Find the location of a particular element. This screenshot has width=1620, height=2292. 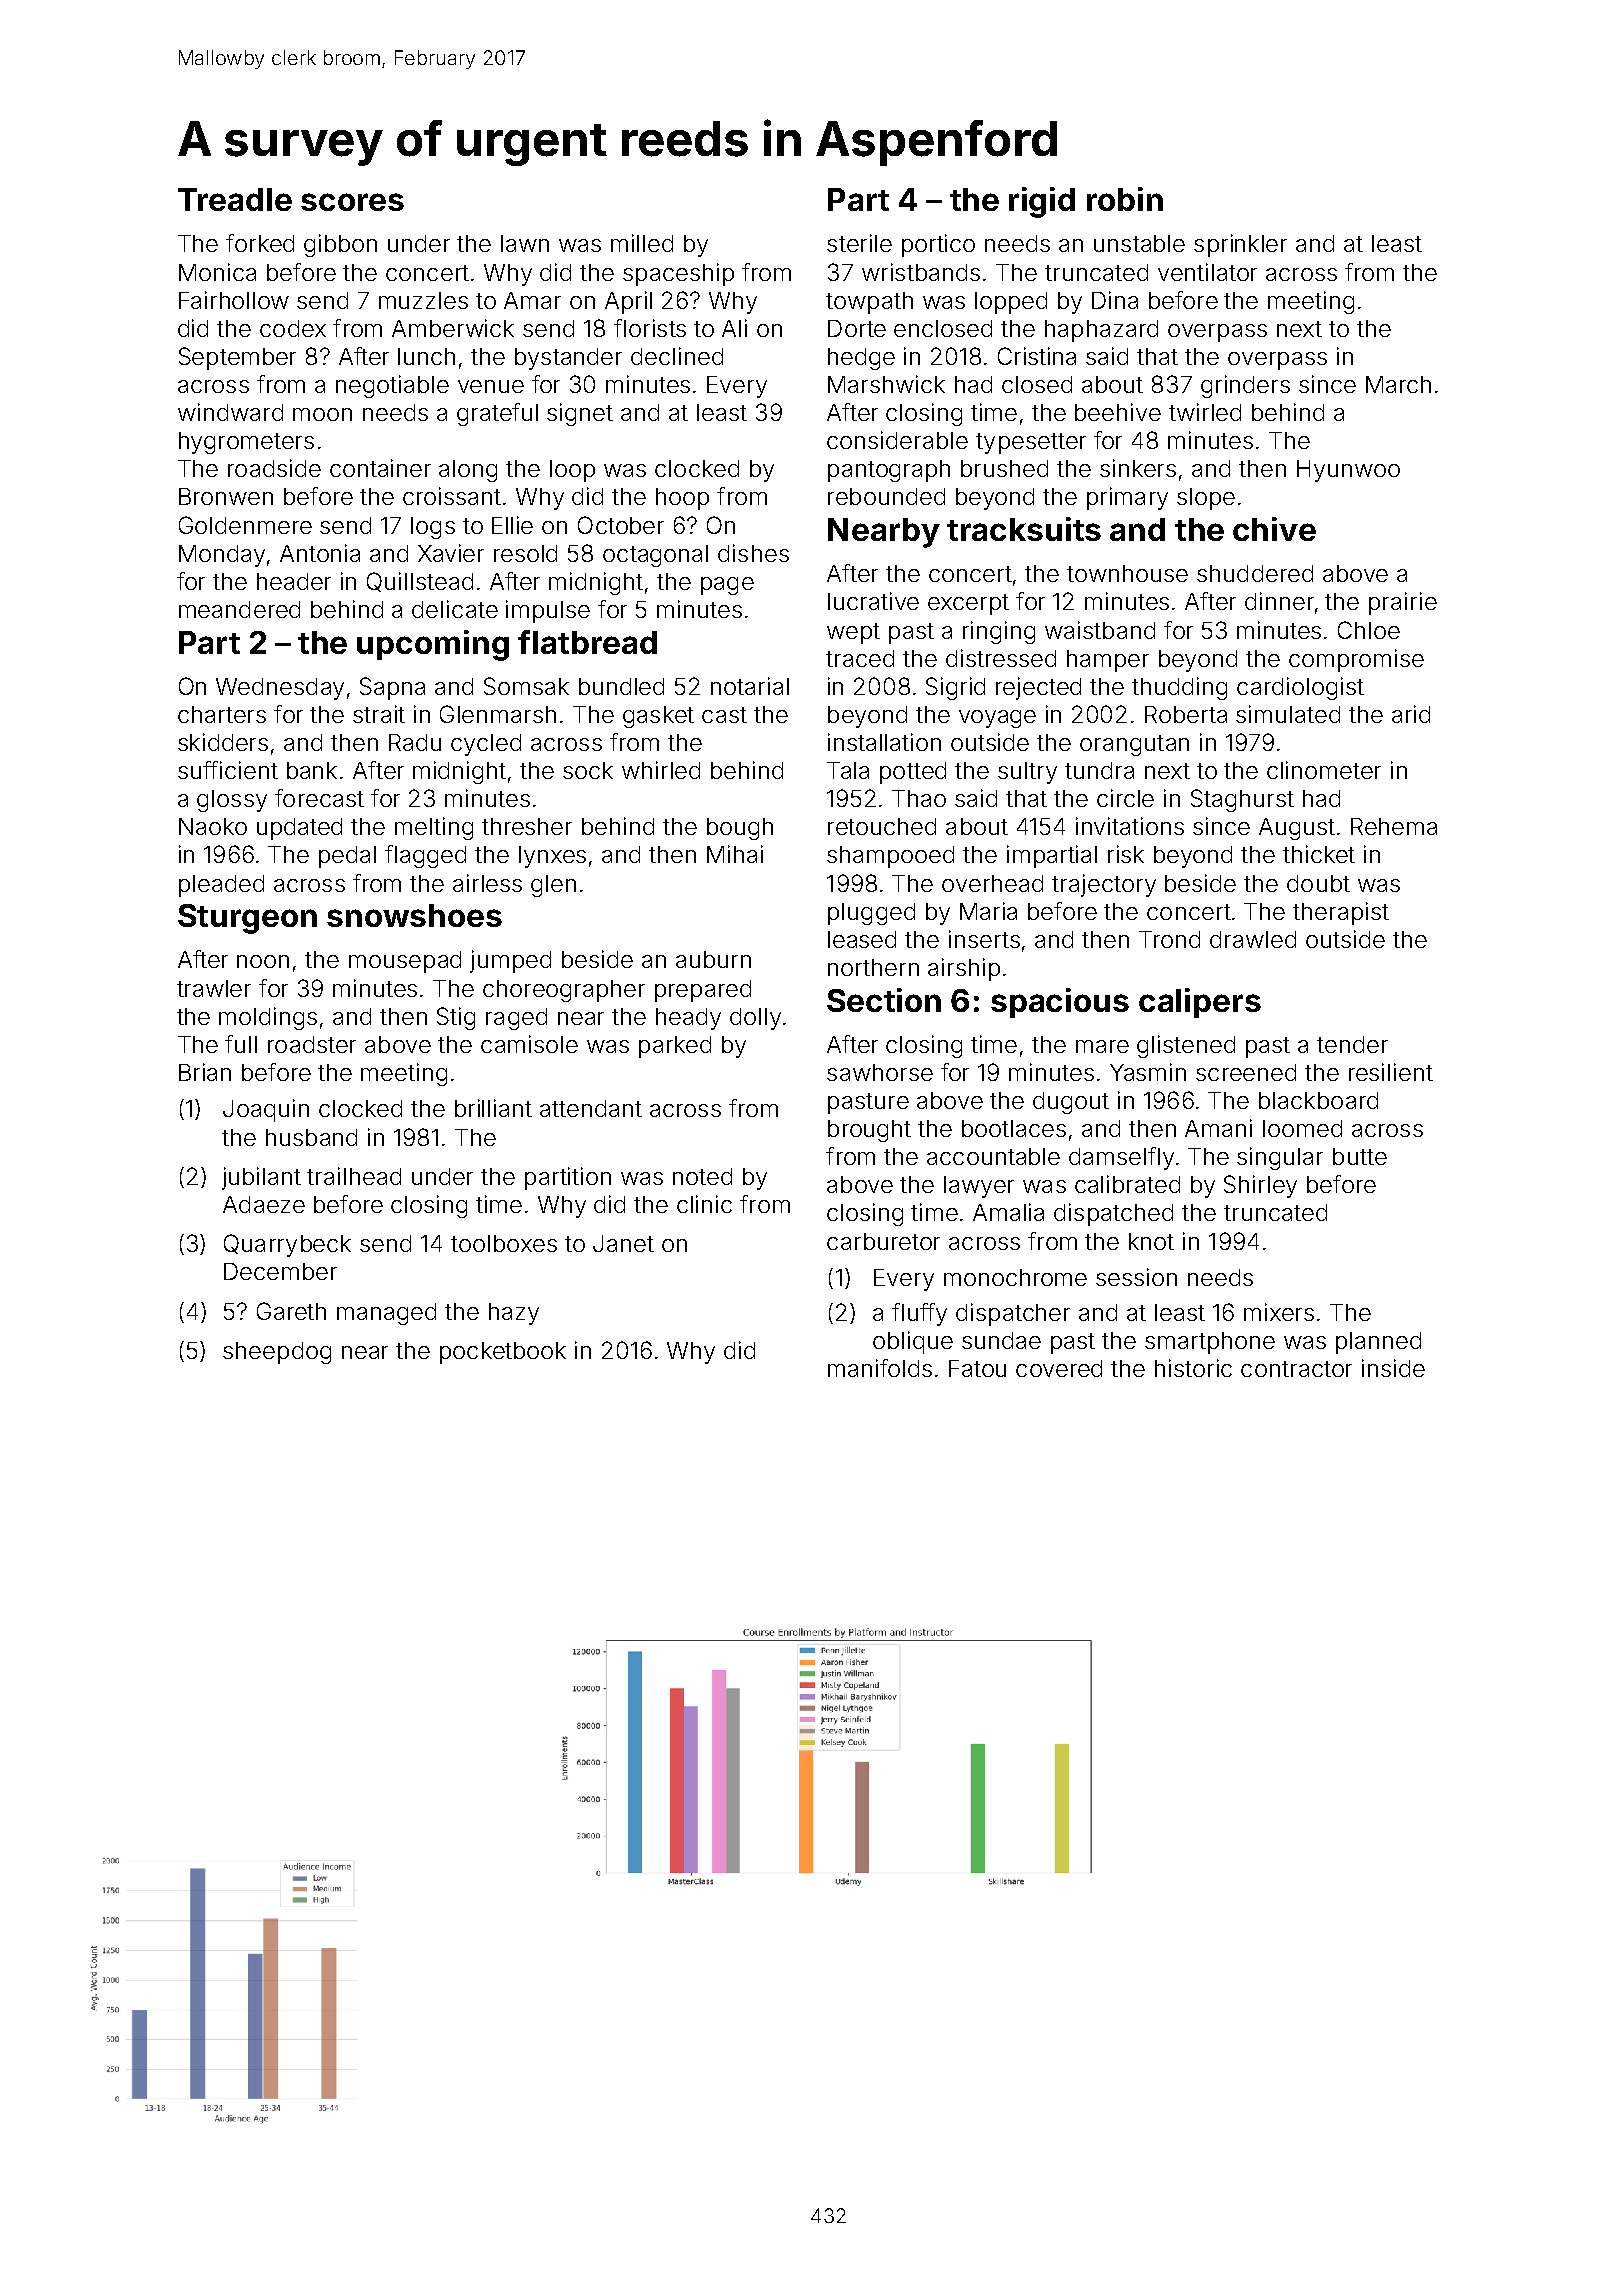

manifolds is located at coordinates (880, 1368).
